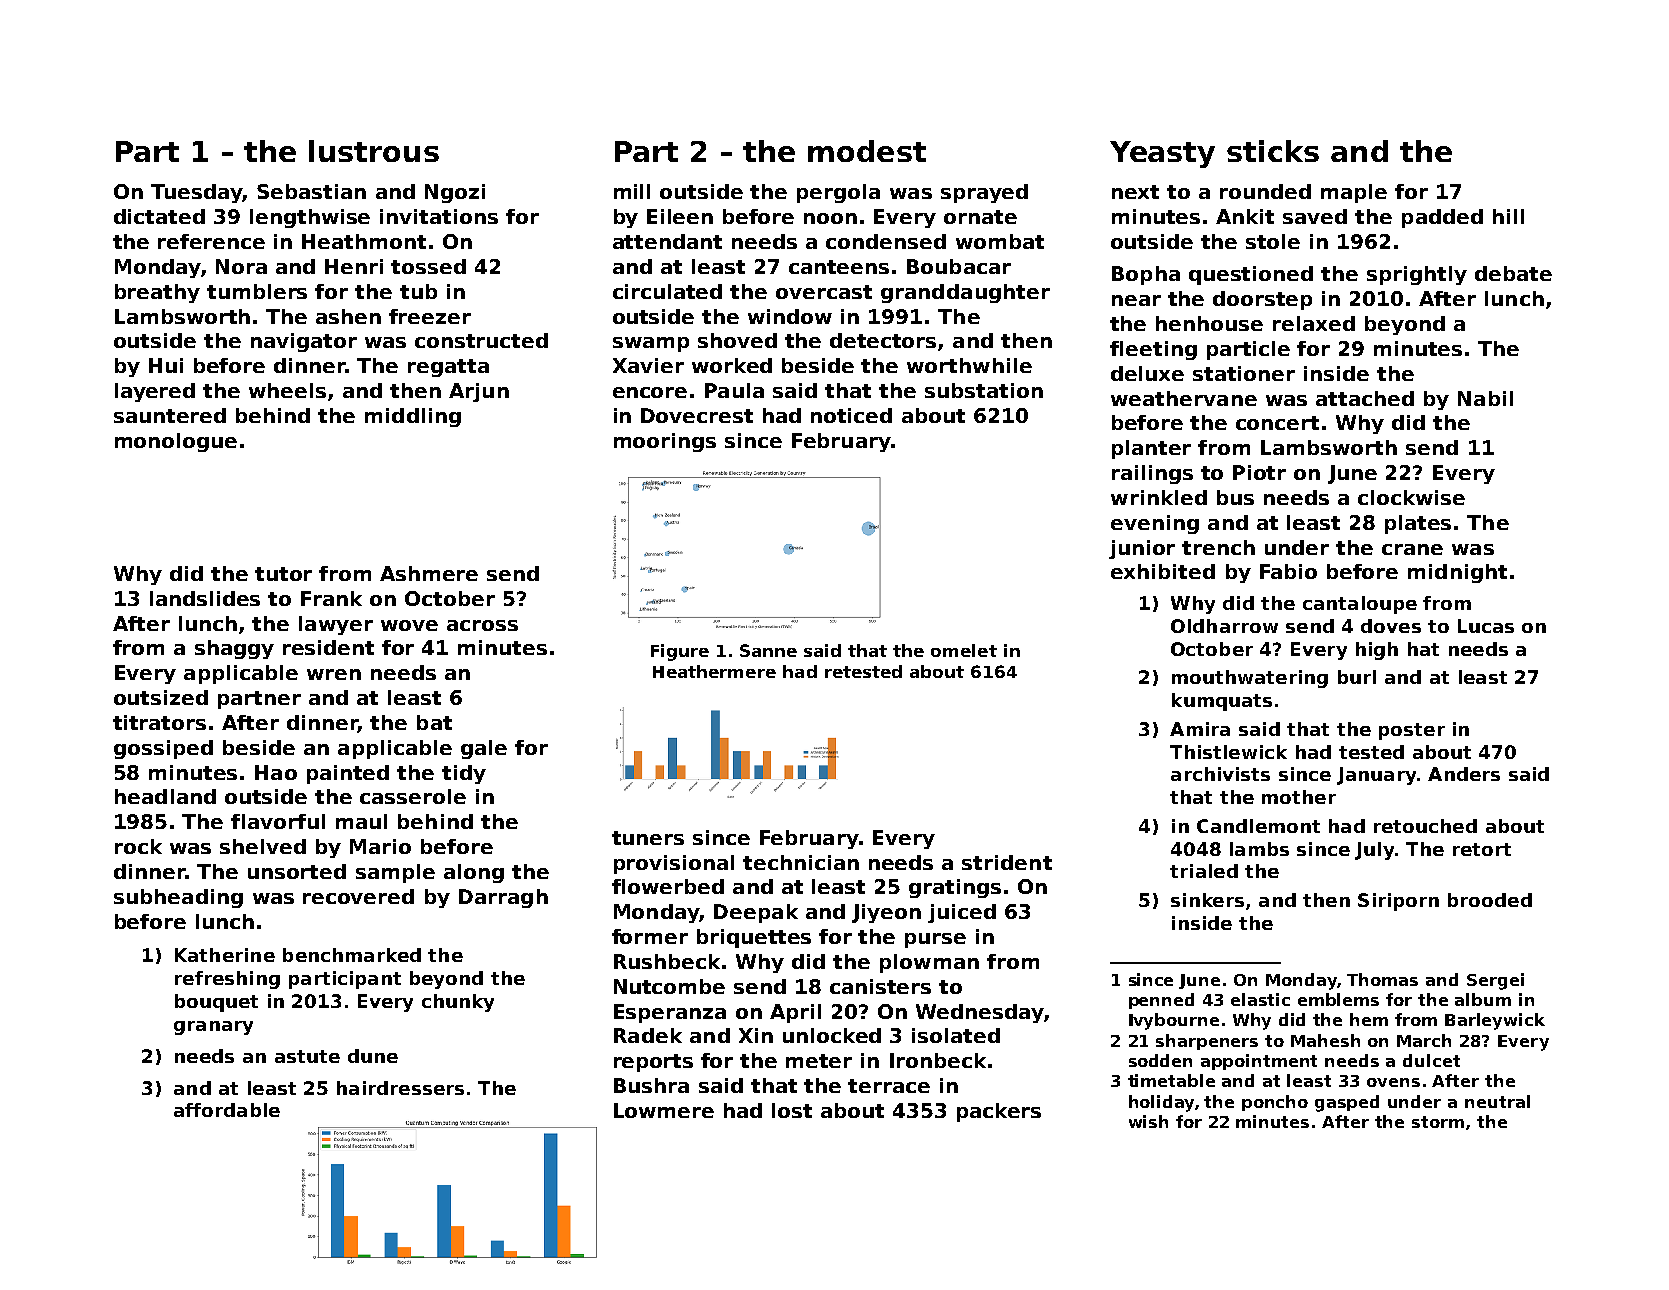  I want to click on omelet, so click(964, 650).
